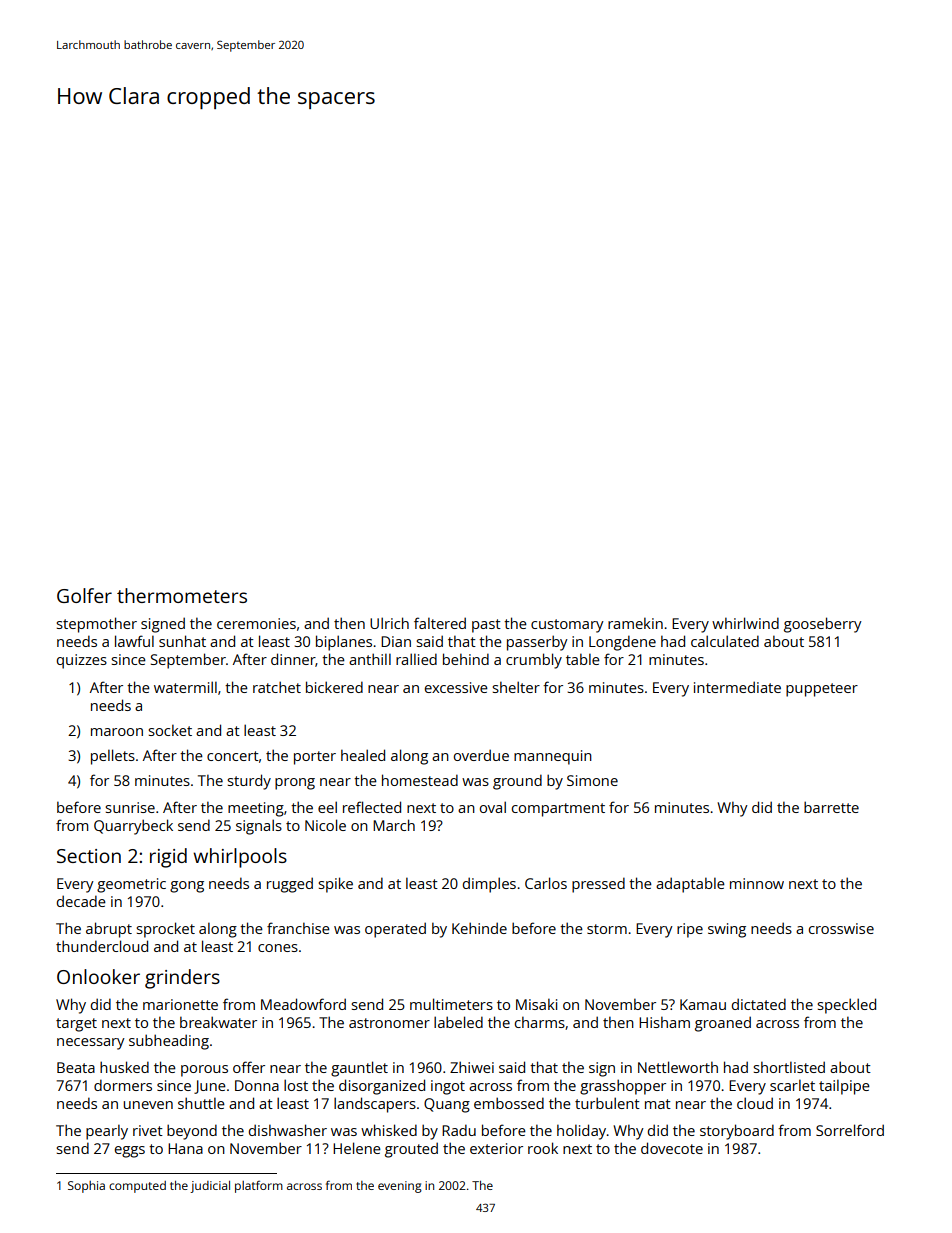 The image size is (952, 1233). I want to click on meeting, so click(256, 809).
